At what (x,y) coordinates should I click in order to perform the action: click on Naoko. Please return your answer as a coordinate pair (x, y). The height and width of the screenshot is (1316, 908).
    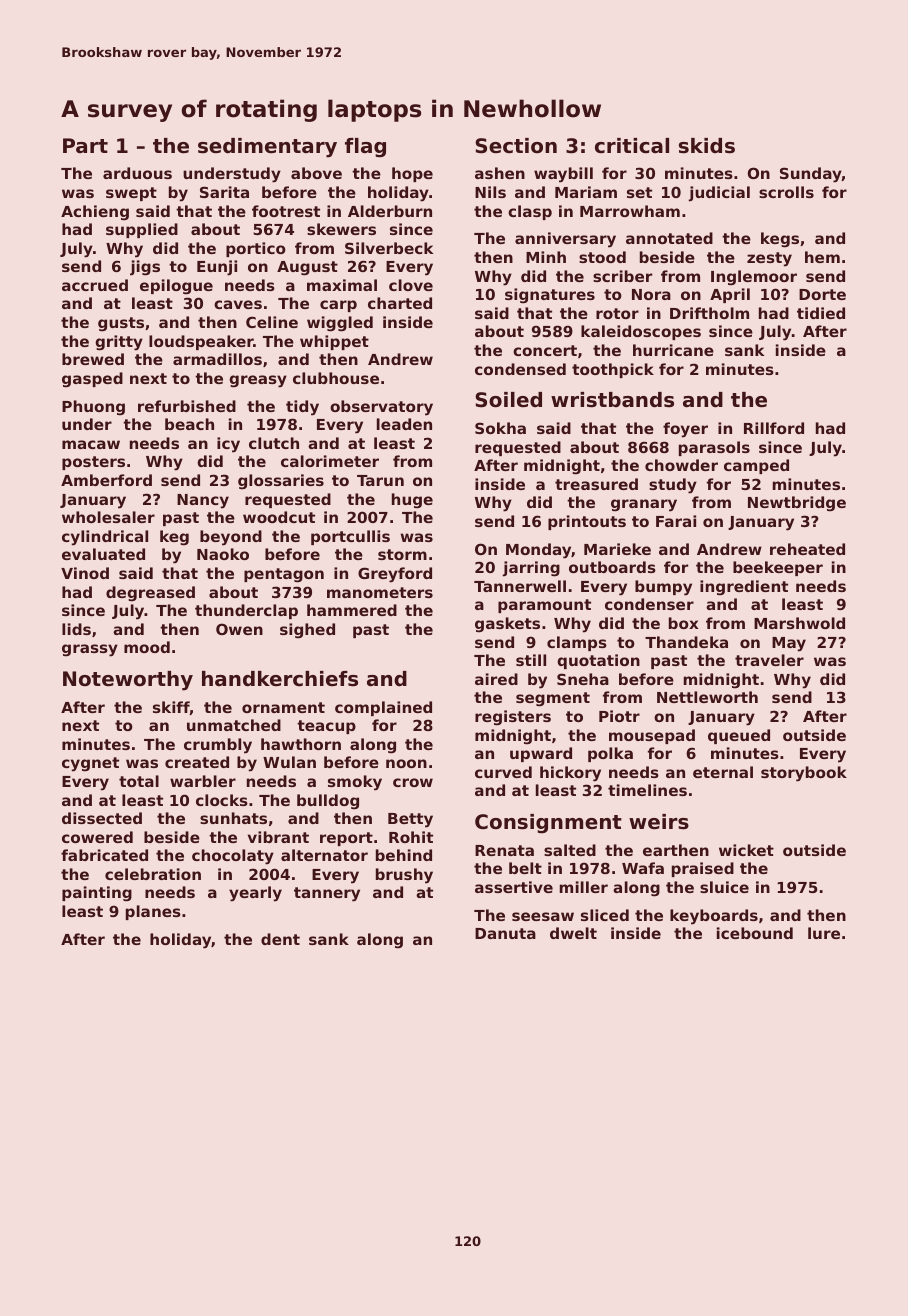
    Looking at the image, I should click on (223, 554).
